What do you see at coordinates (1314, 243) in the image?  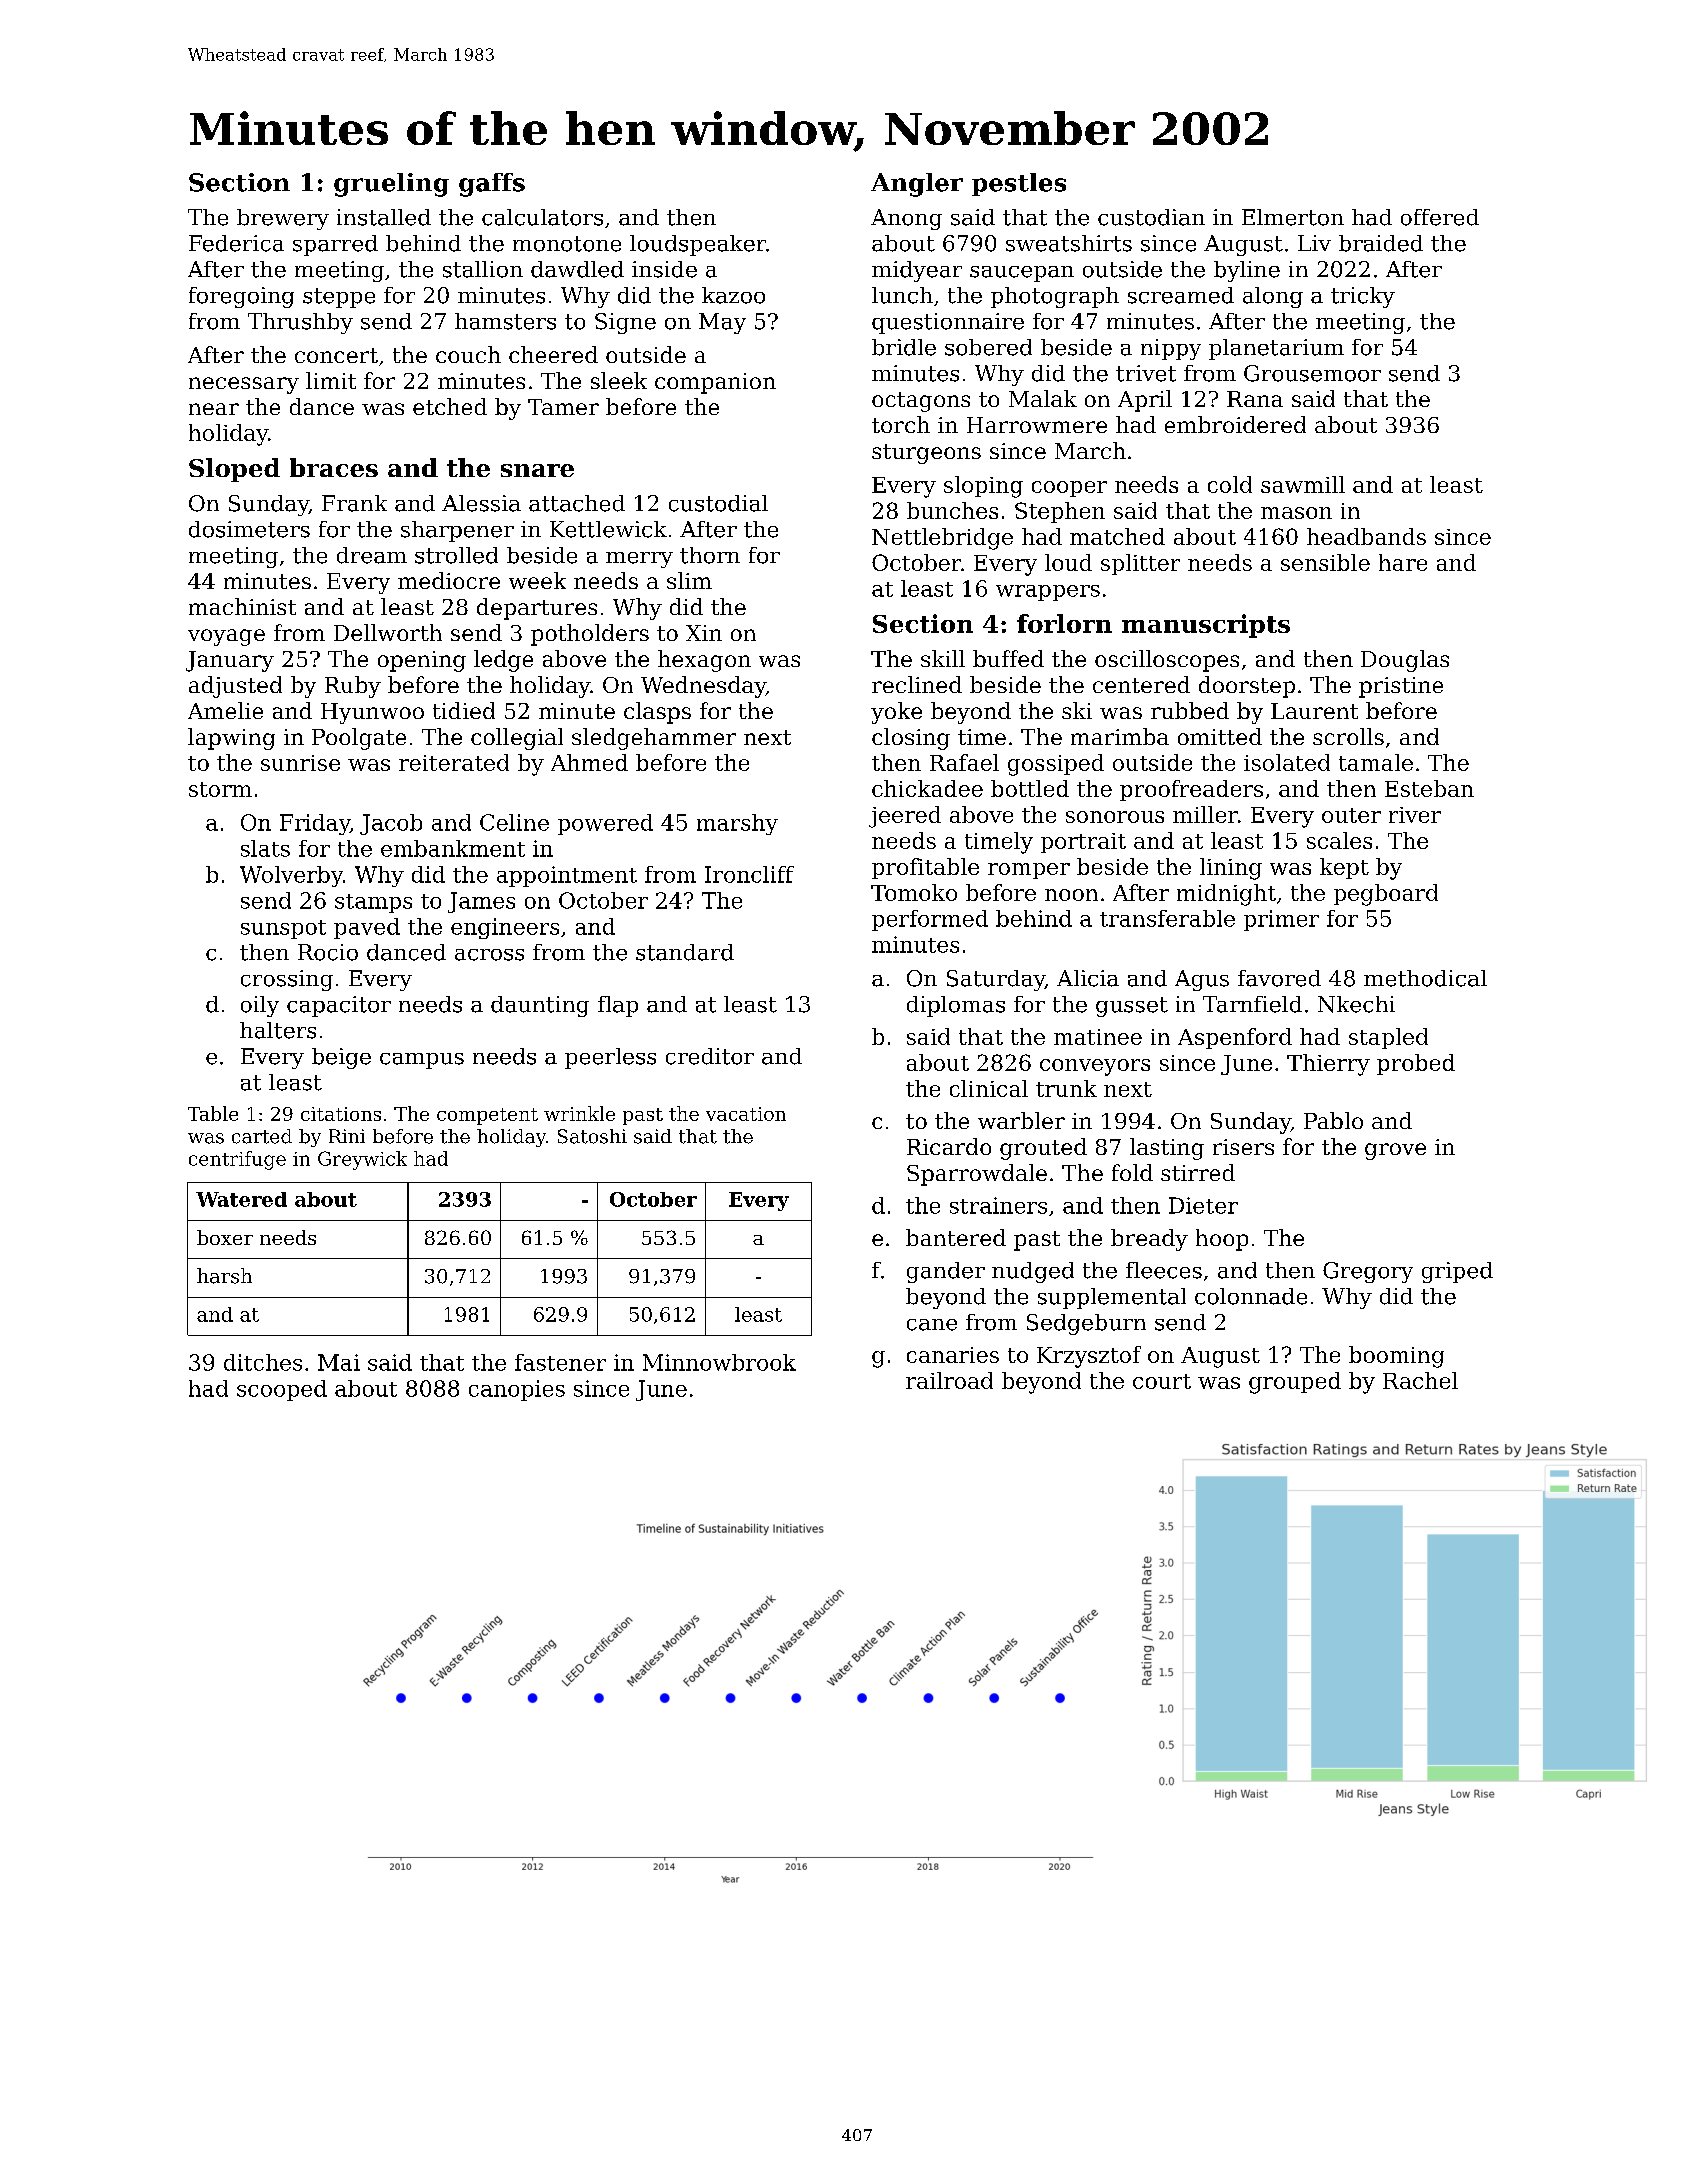 I see `Liv` at bounding box center [1314, 243].
